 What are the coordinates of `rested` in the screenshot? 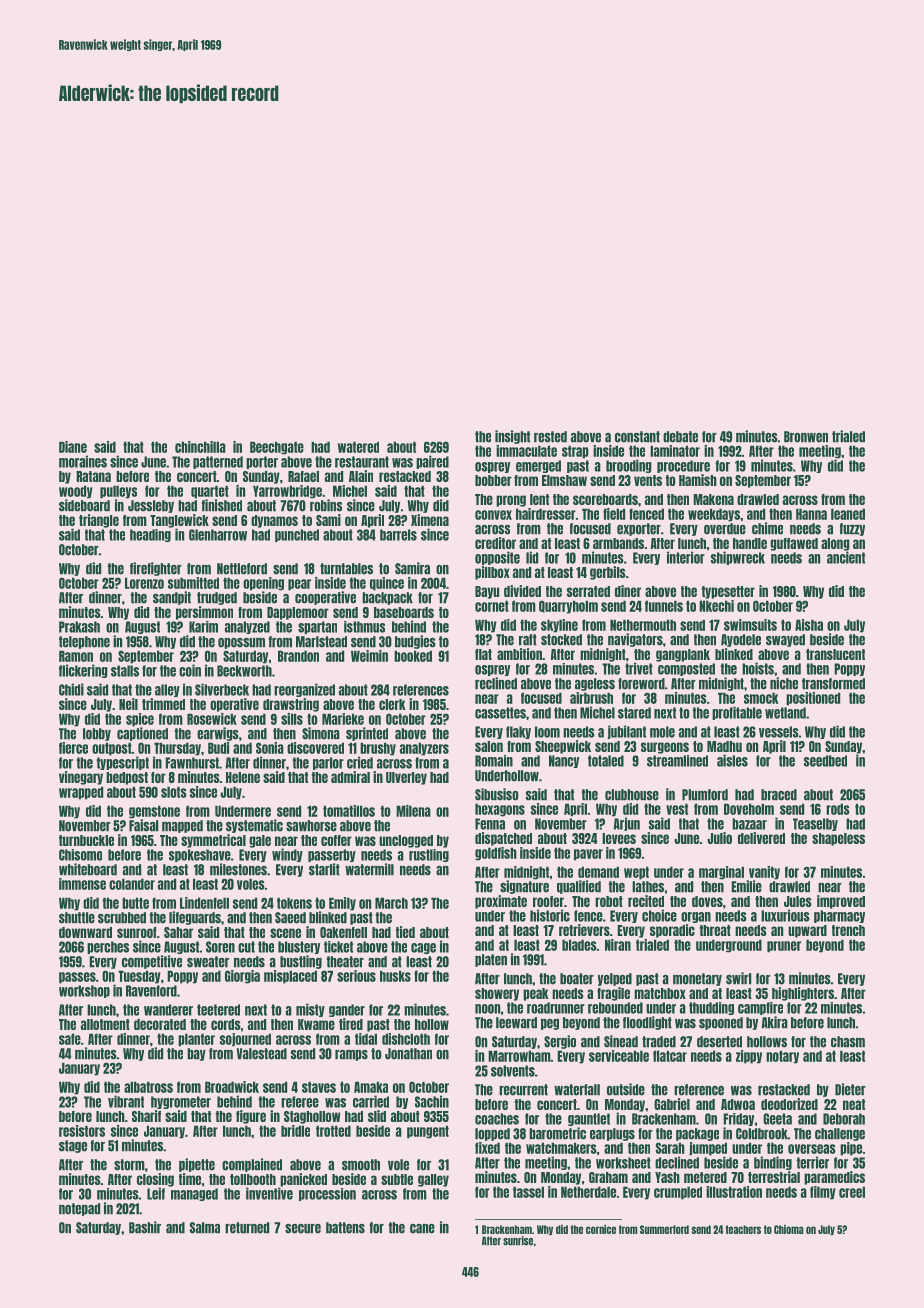 It's located at (550, 437).
